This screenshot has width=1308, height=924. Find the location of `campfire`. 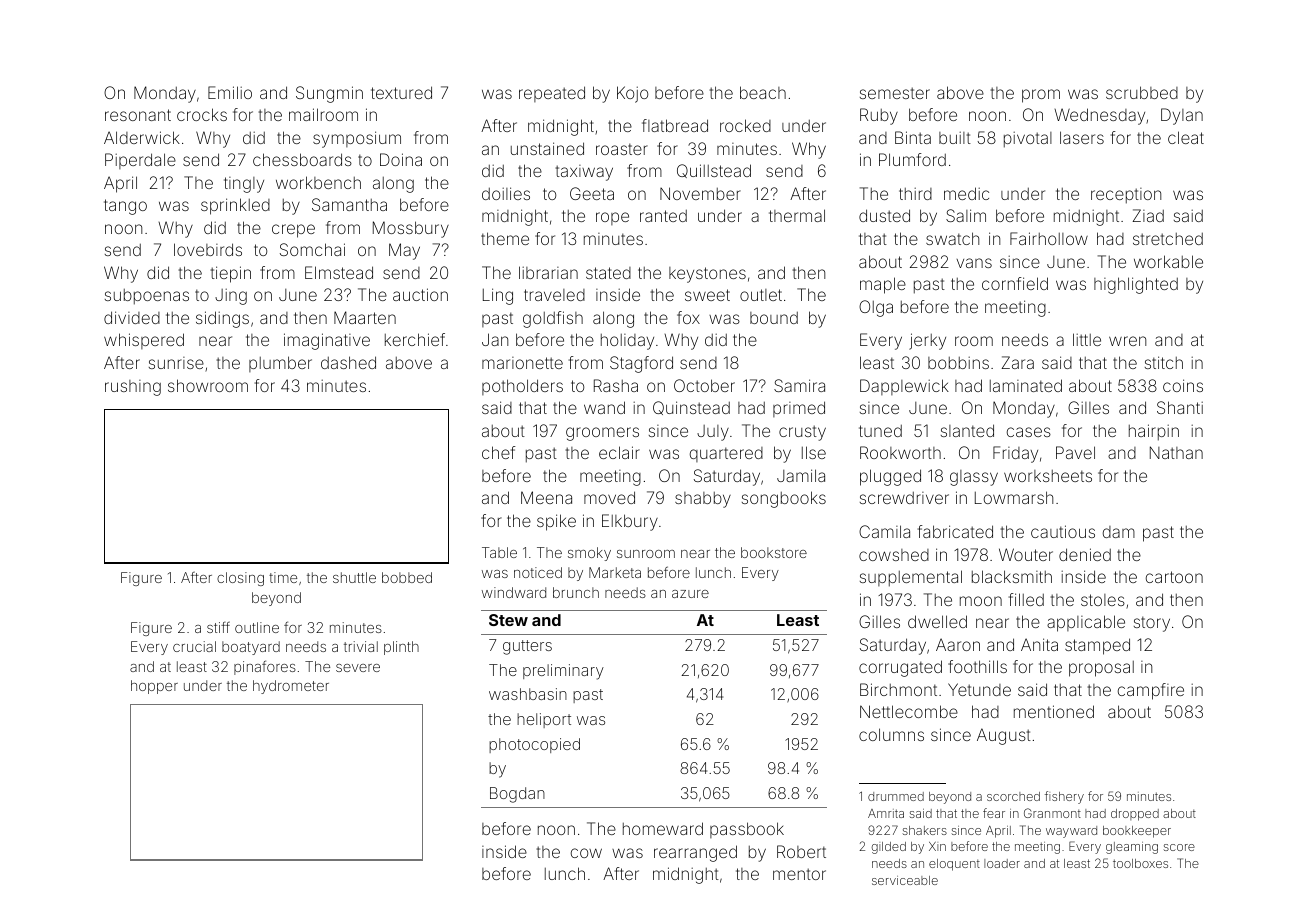

campfire is located at coordinates (1151, 691).
